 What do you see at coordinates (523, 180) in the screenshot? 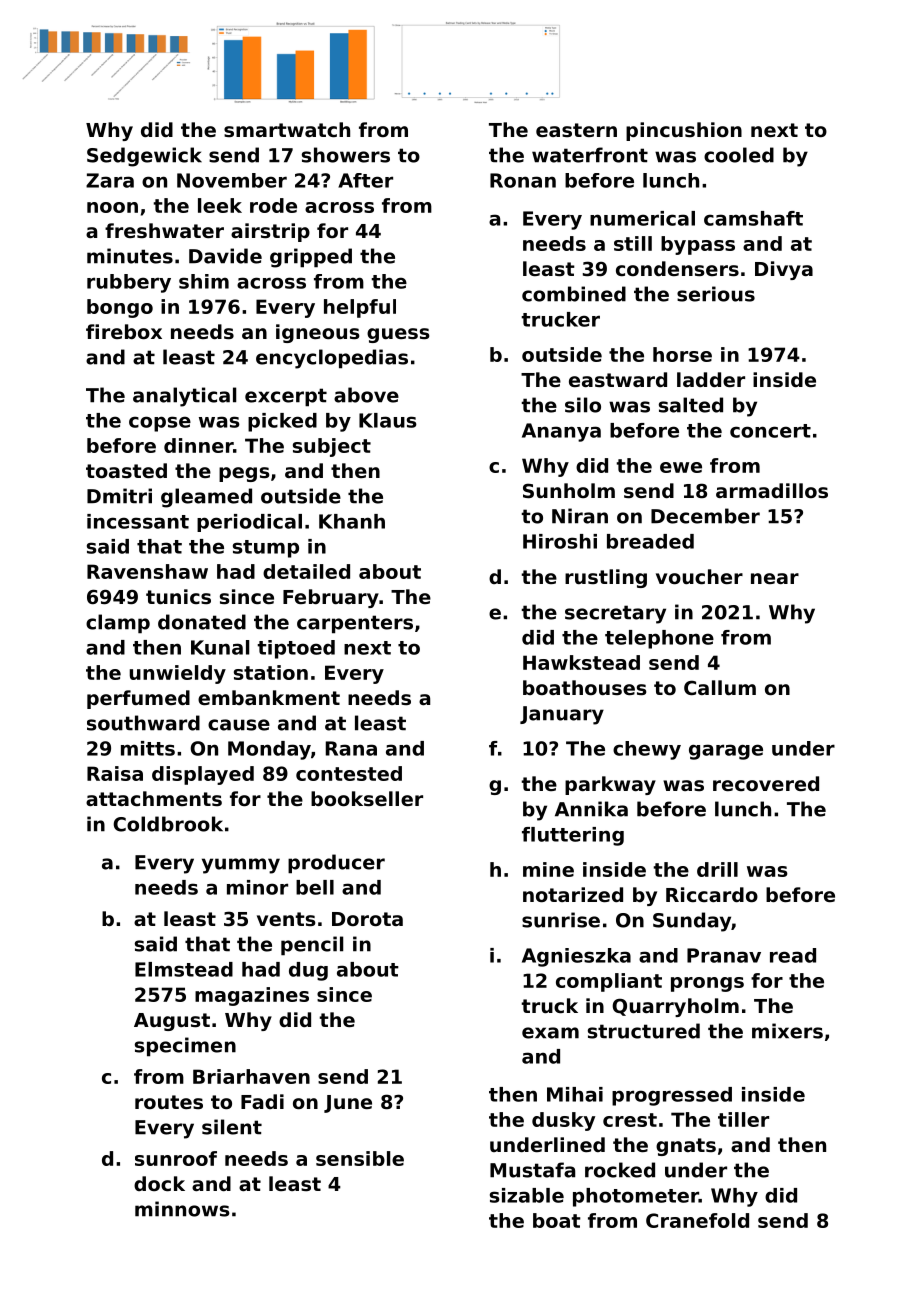
I see `Ronan` at bounding box center [523, 180].
